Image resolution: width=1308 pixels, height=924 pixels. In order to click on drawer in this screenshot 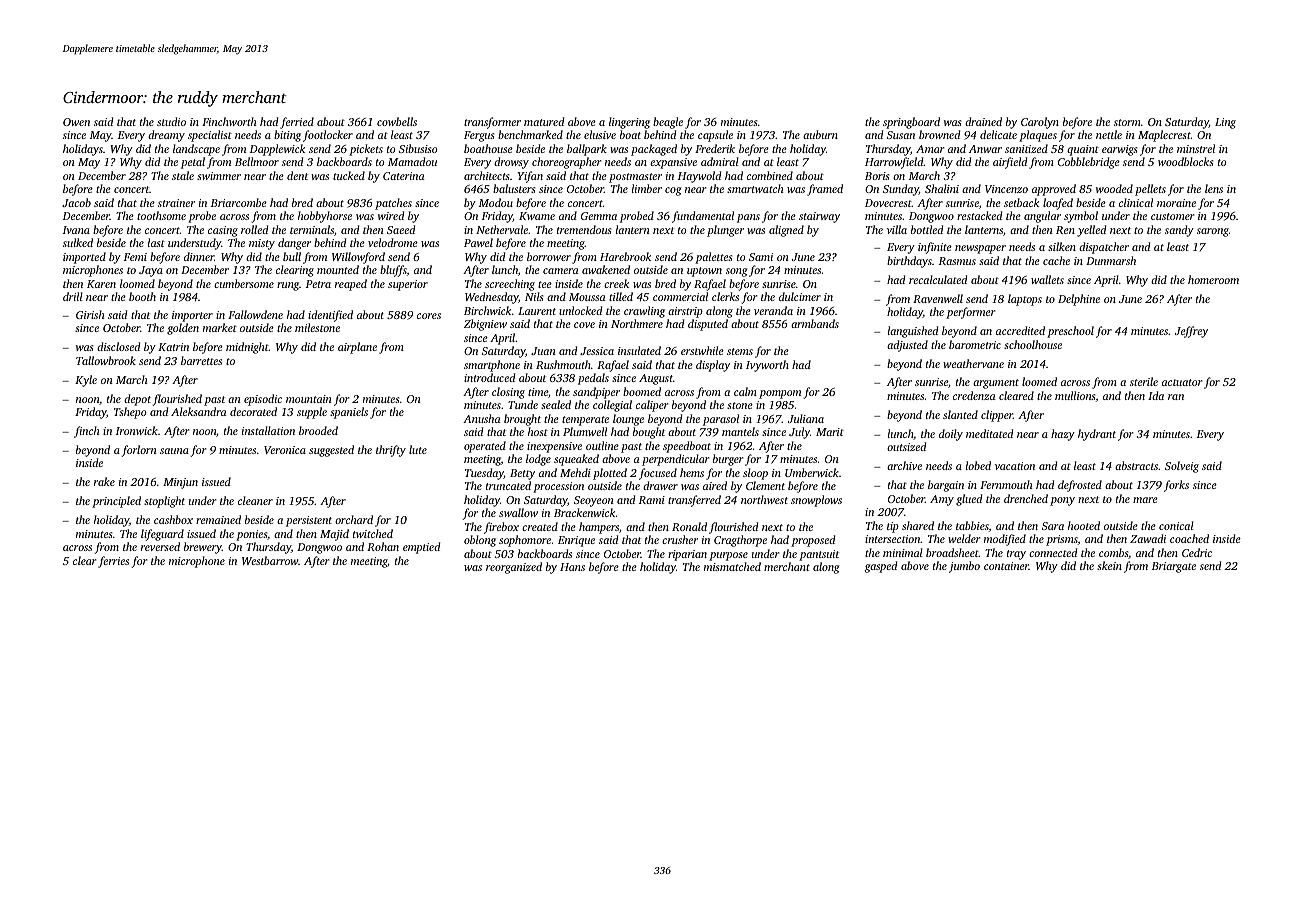, I will do `click(660, 485)`.
